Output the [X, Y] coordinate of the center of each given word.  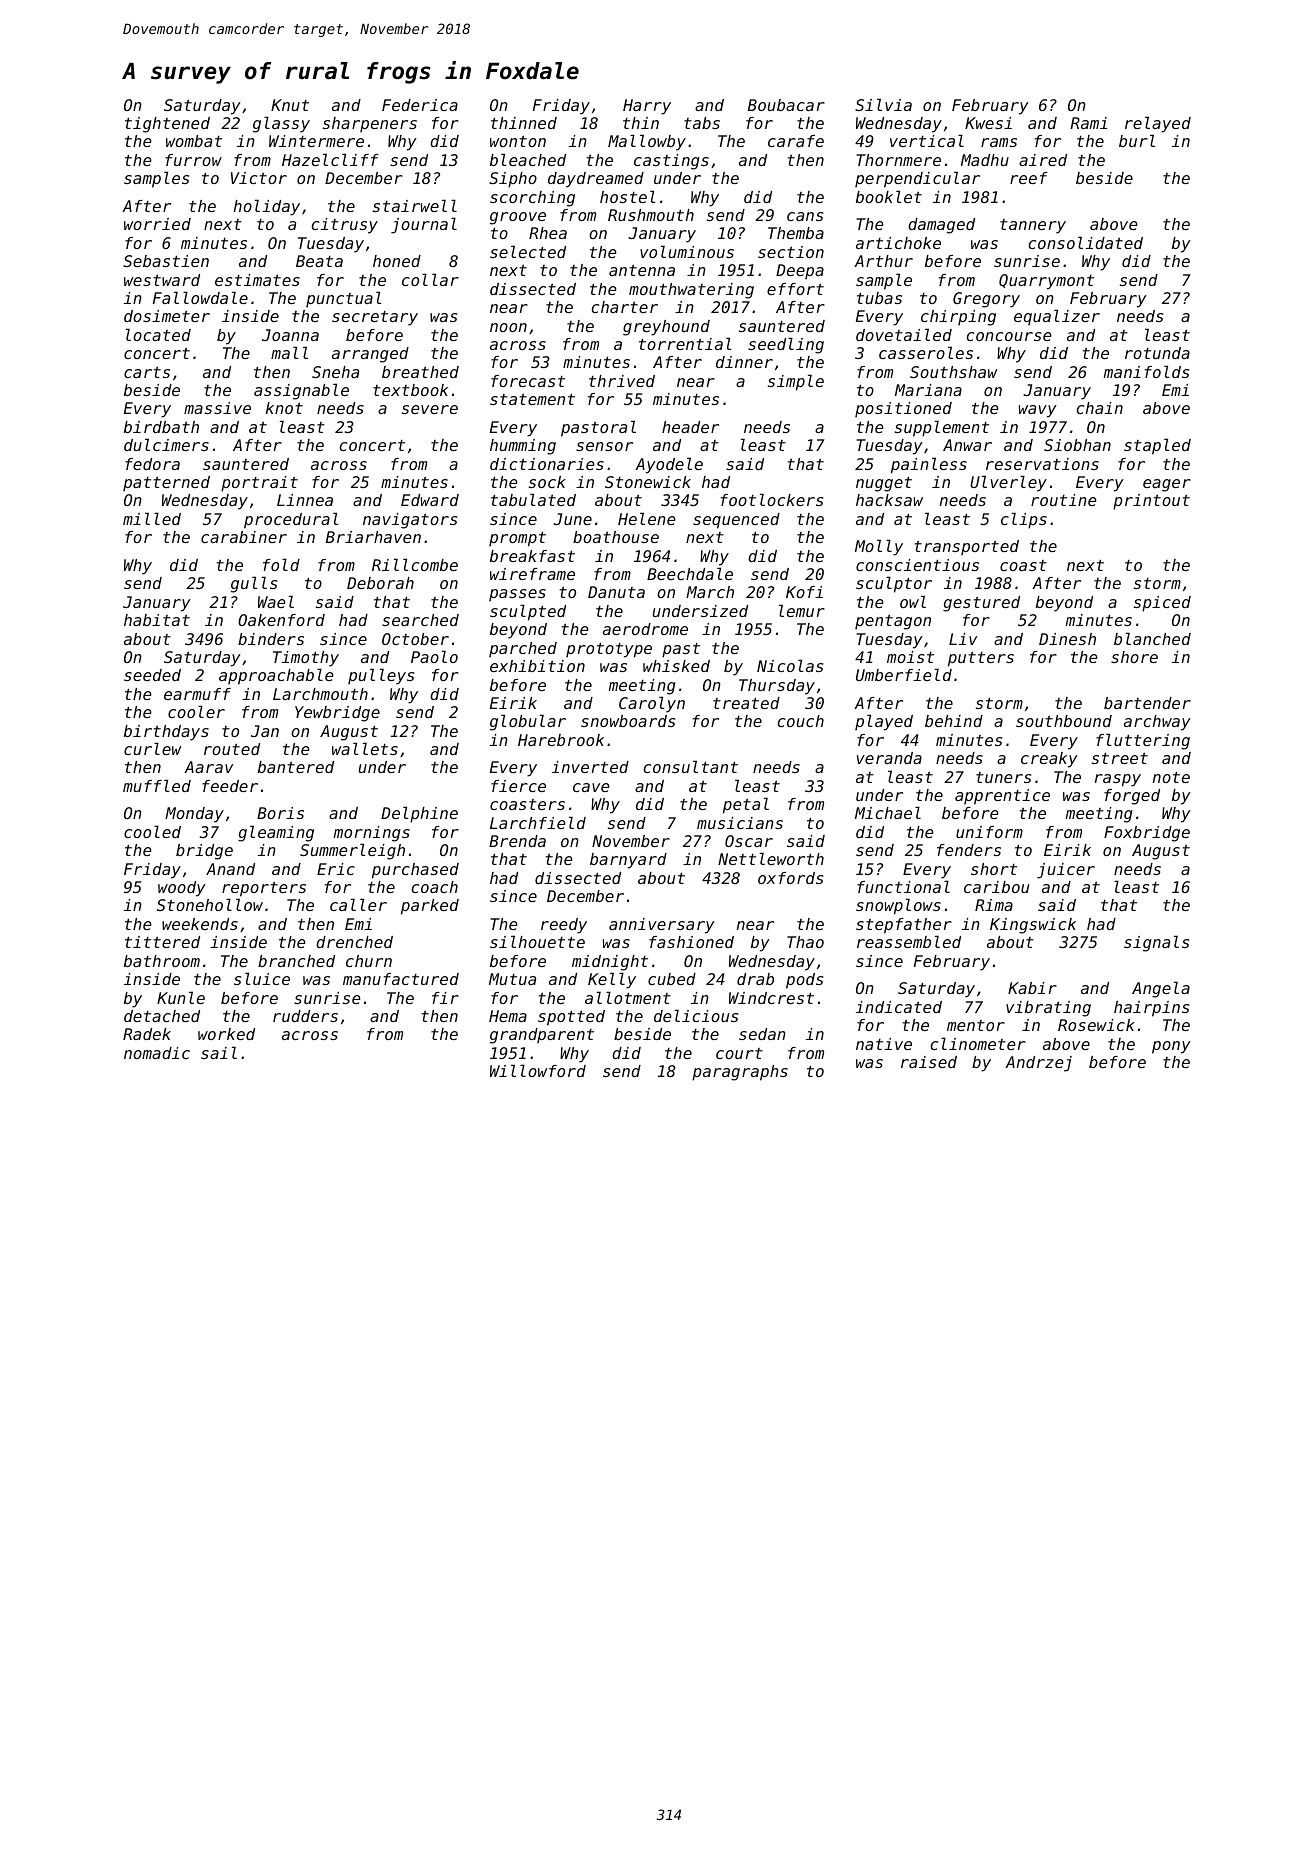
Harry [647, 107]
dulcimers [166, 444]
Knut [290, 105]
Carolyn [652, 704]
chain [1099, 408]
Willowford [538, 1070]
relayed [1158, 124]
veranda [889, 758]
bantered [296, 767]
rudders [305, 1016]
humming [523, 447]
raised [929, 1062]
